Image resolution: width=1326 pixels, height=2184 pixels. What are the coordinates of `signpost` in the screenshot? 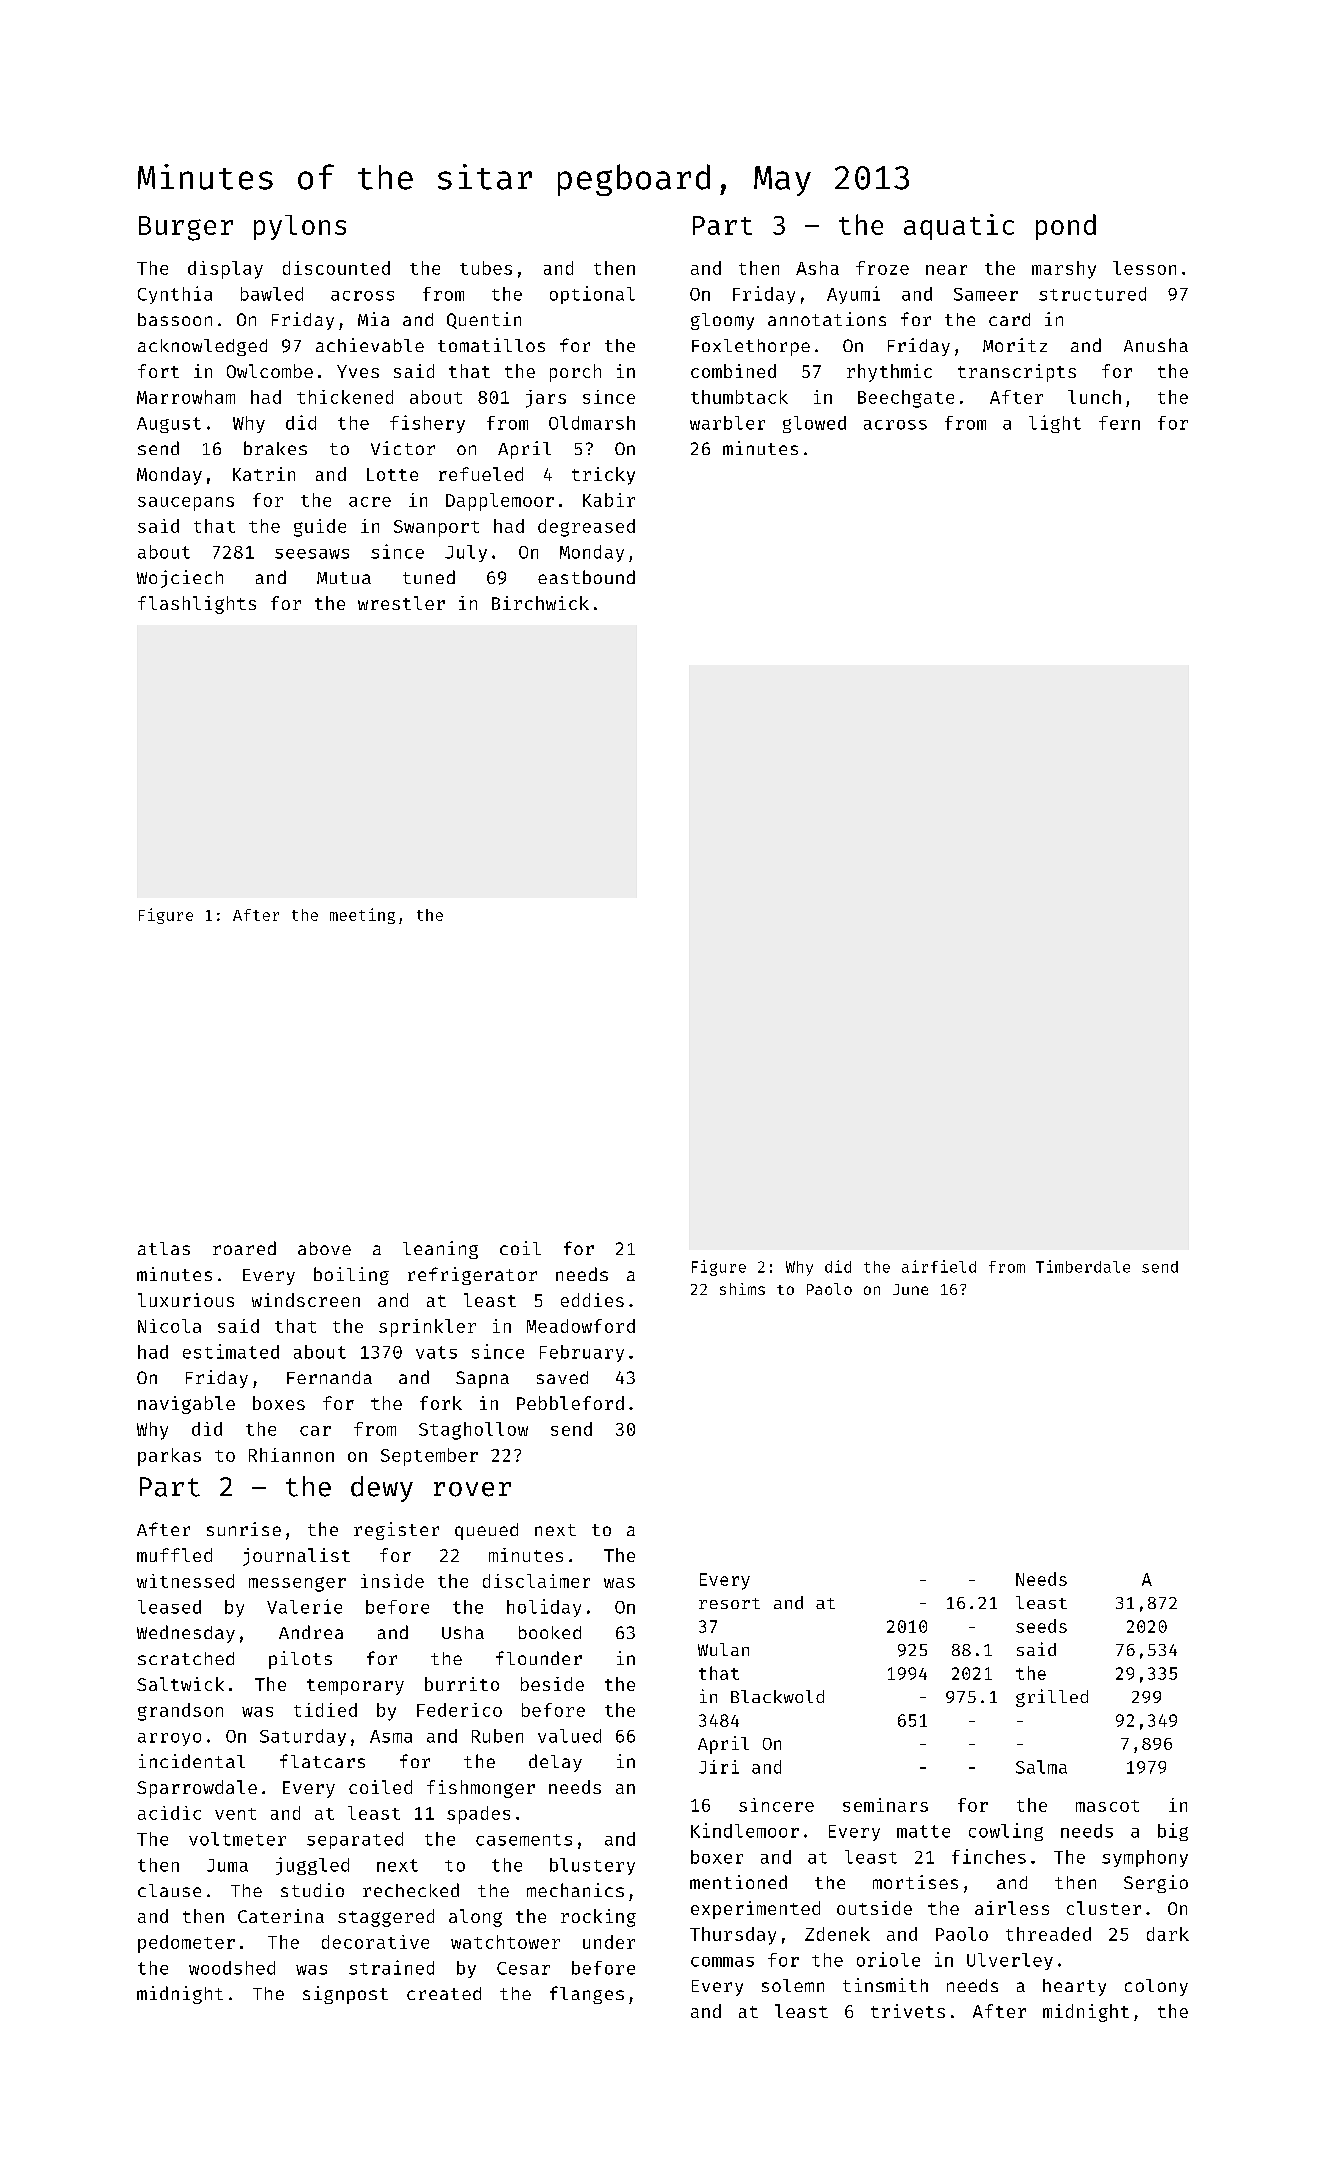 It's located at (345, 1995).
